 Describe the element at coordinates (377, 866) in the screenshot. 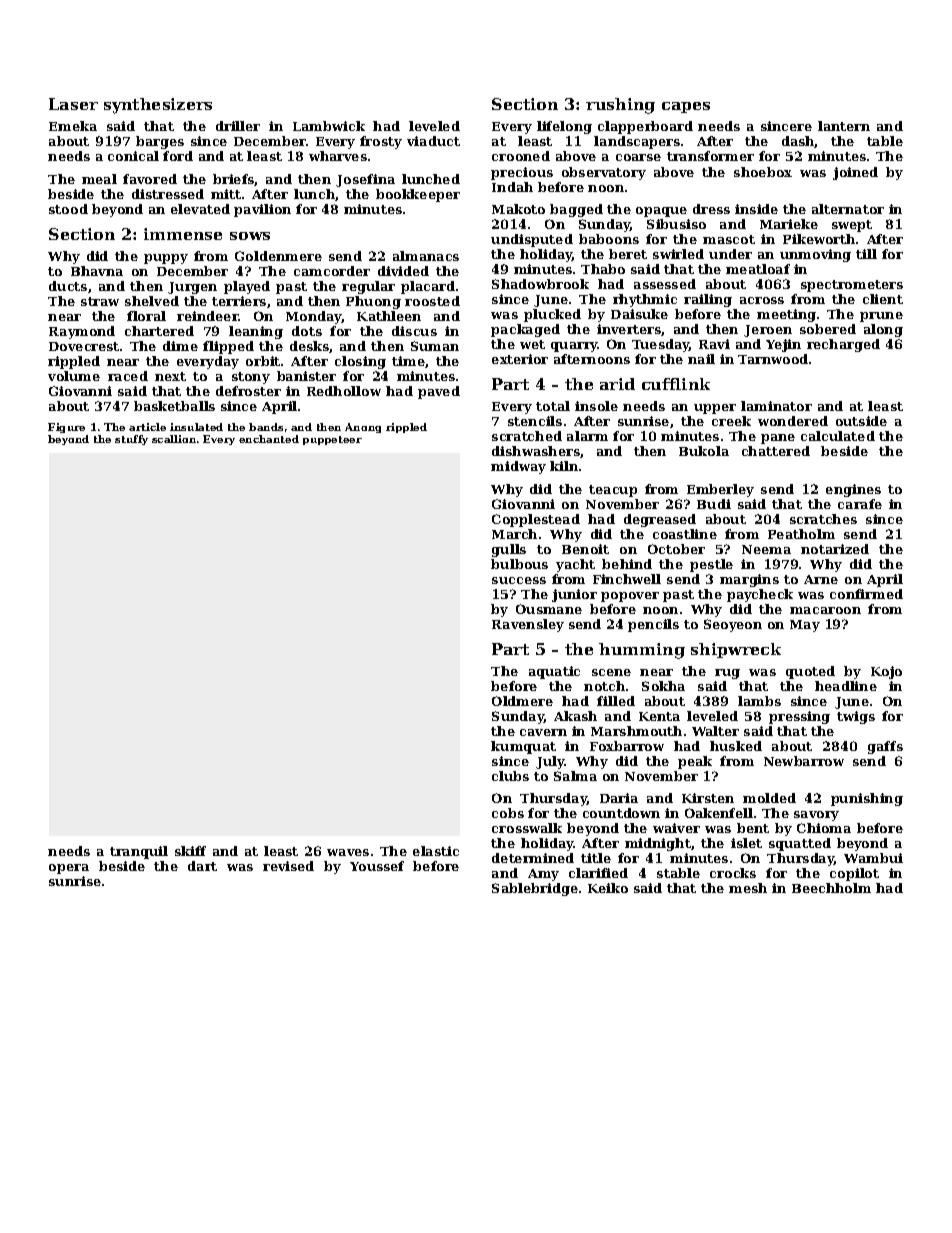

I see `Youssef` at that location.
